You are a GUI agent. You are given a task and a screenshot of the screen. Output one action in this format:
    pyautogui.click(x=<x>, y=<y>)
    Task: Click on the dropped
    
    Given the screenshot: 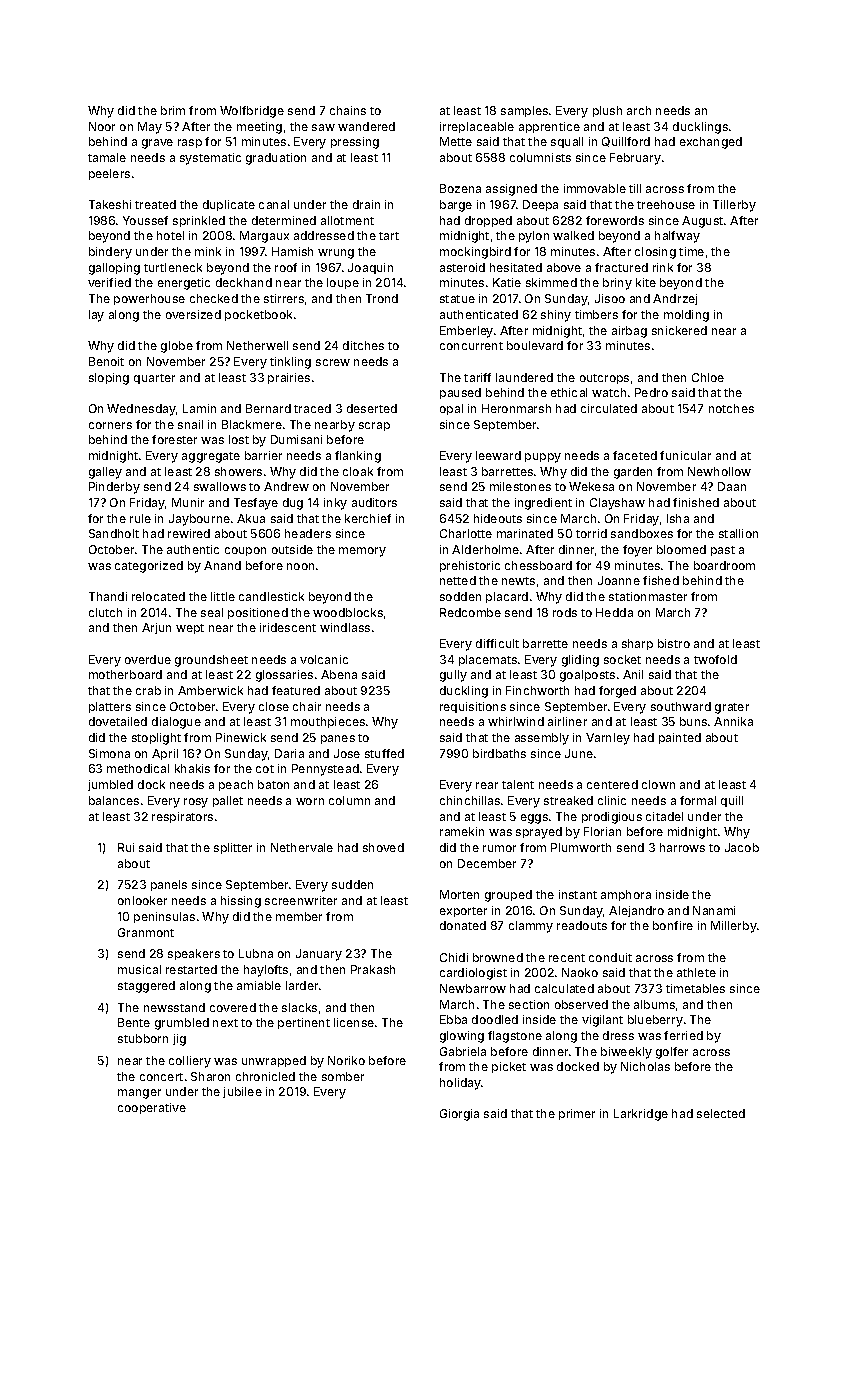 What is the action you would take?
    pyautogui.click(x=488, y=221)
